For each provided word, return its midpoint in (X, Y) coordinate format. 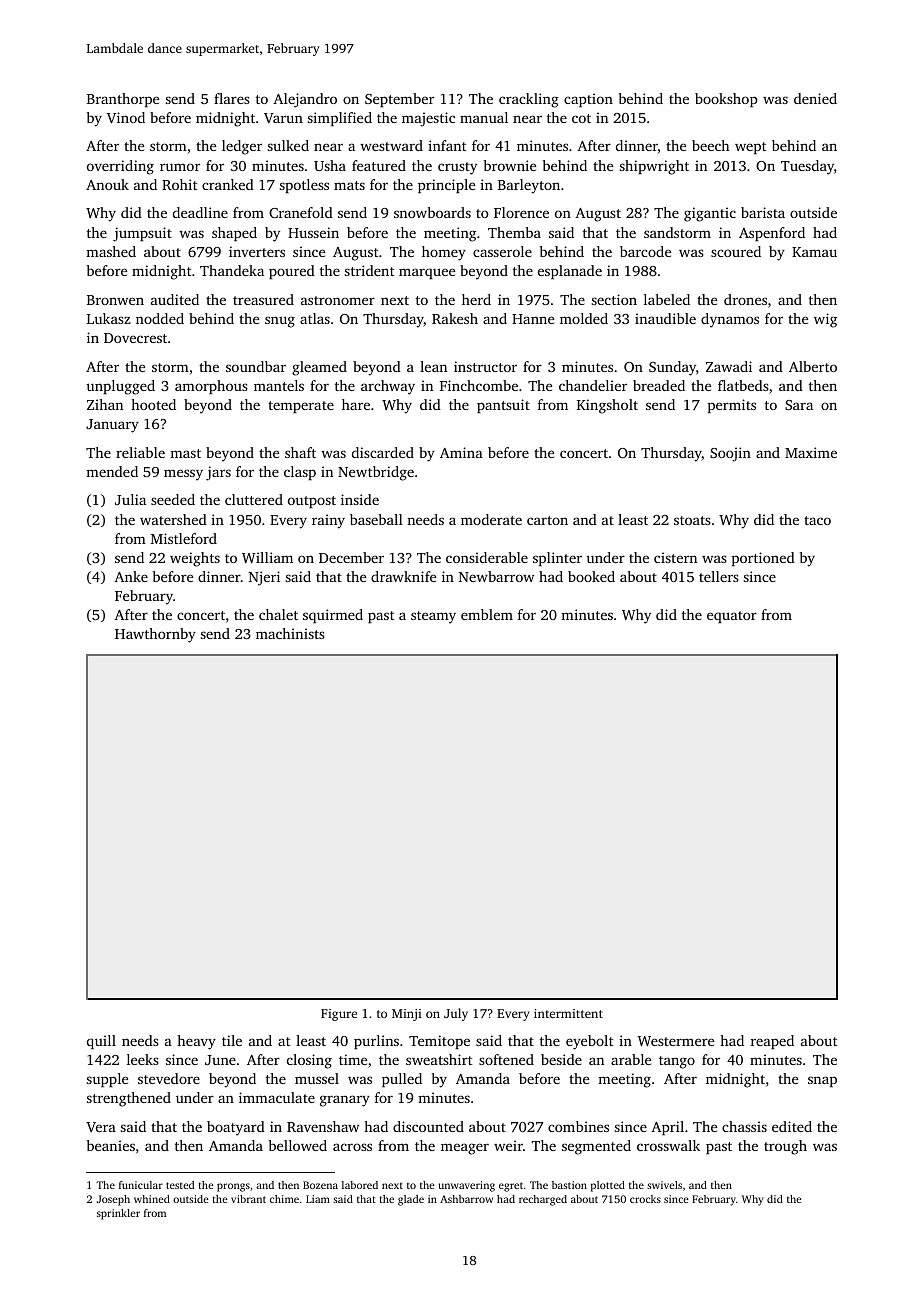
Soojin (730, 454)
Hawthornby (155, 635)
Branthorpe (123, 100)
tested (180, 1185)
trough (785, 1147)
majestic (428, 119)
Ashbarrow (466, 1199)
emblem (487, 614)
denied (815, 98)
